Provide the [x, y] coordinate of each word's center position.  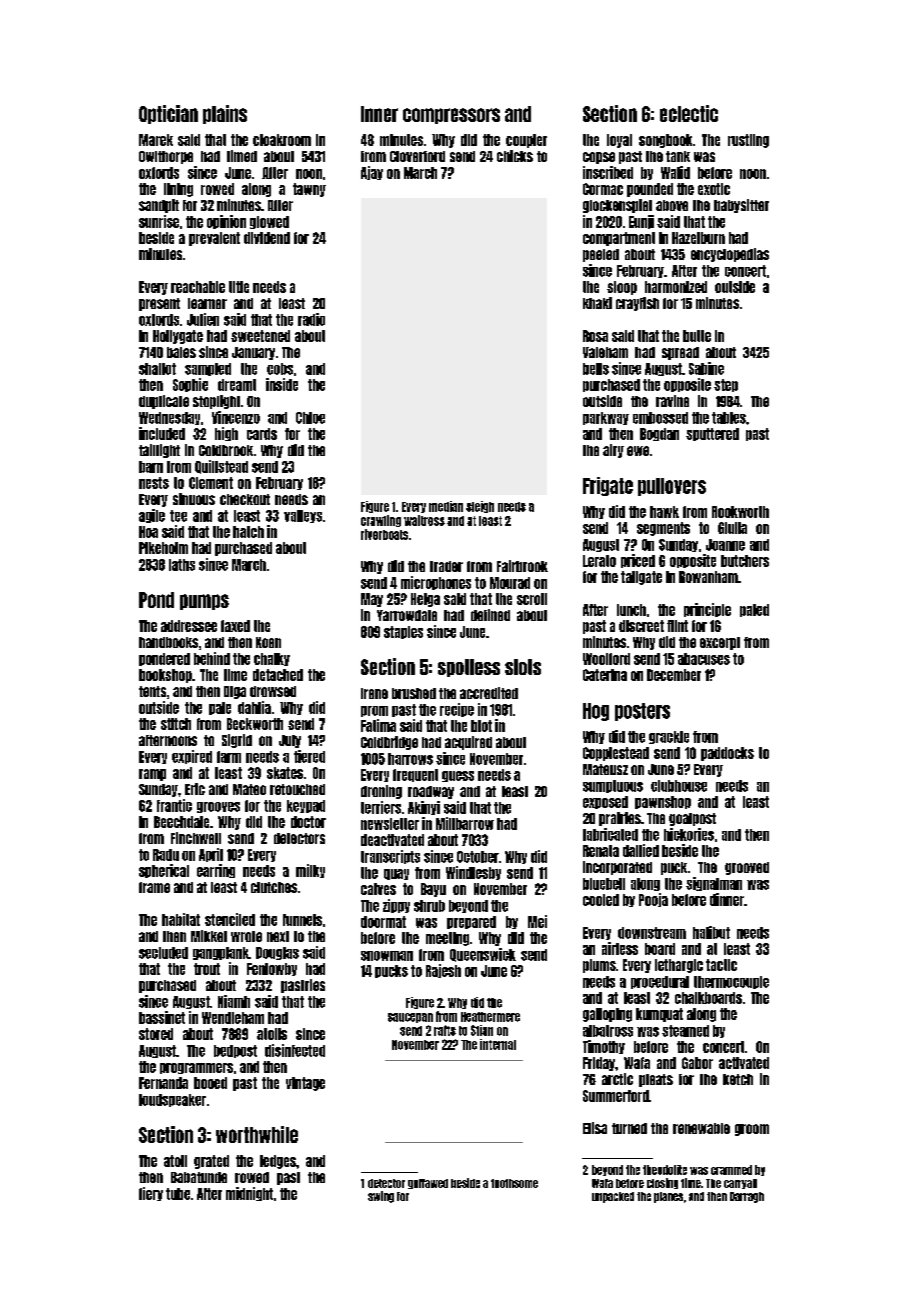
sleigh [480, 507]
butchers [745, 561]
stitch [176, 724]
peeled [601, 255]
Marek [156, 140]
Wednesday [169, 418]
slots [523, 667]
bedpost [235, 1051]
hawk [664, 512]
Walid [675, 172]
